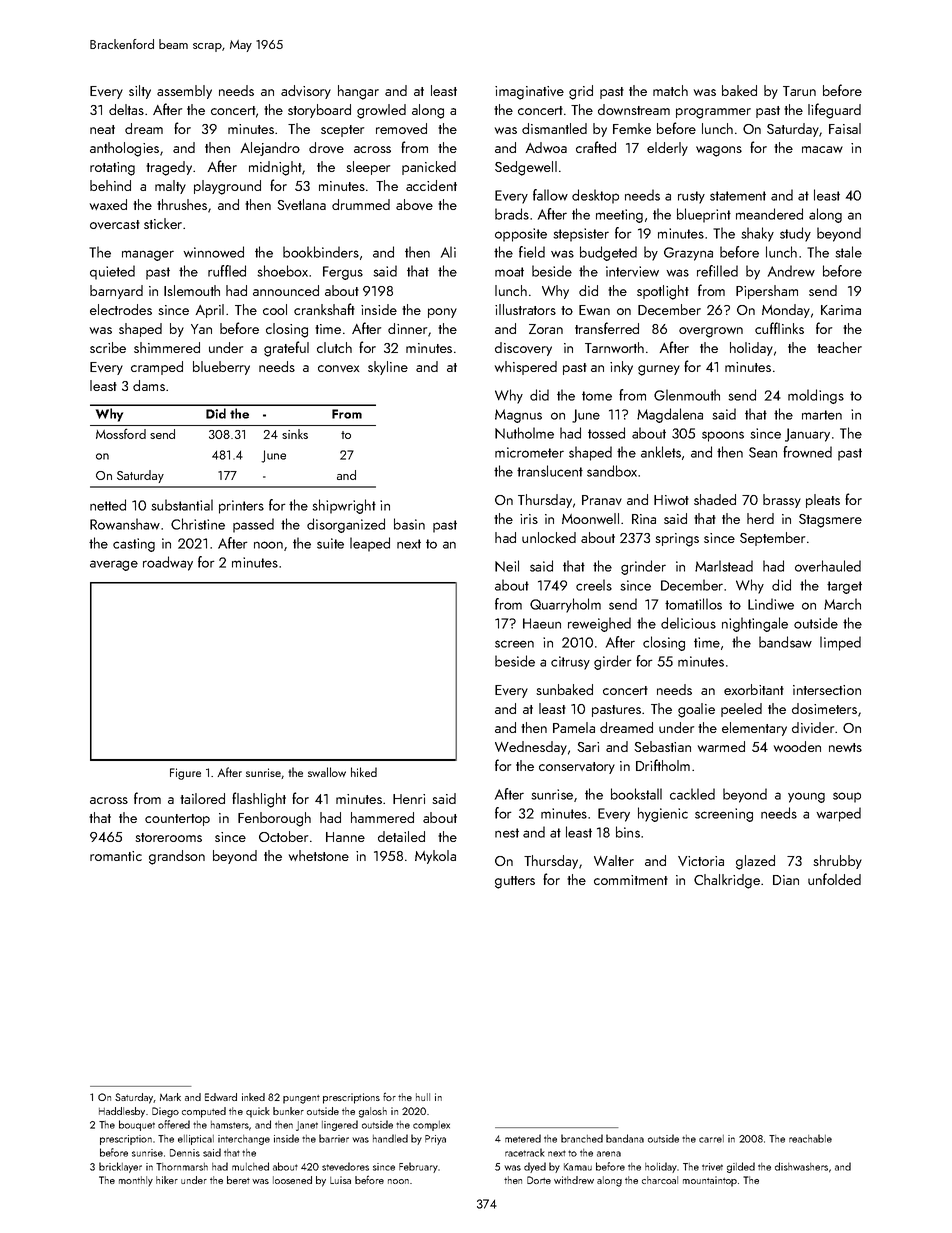 Image resolution: width=952 pixels, height=1233 pixels. I want to click on shipwright, so click(344, 506).
